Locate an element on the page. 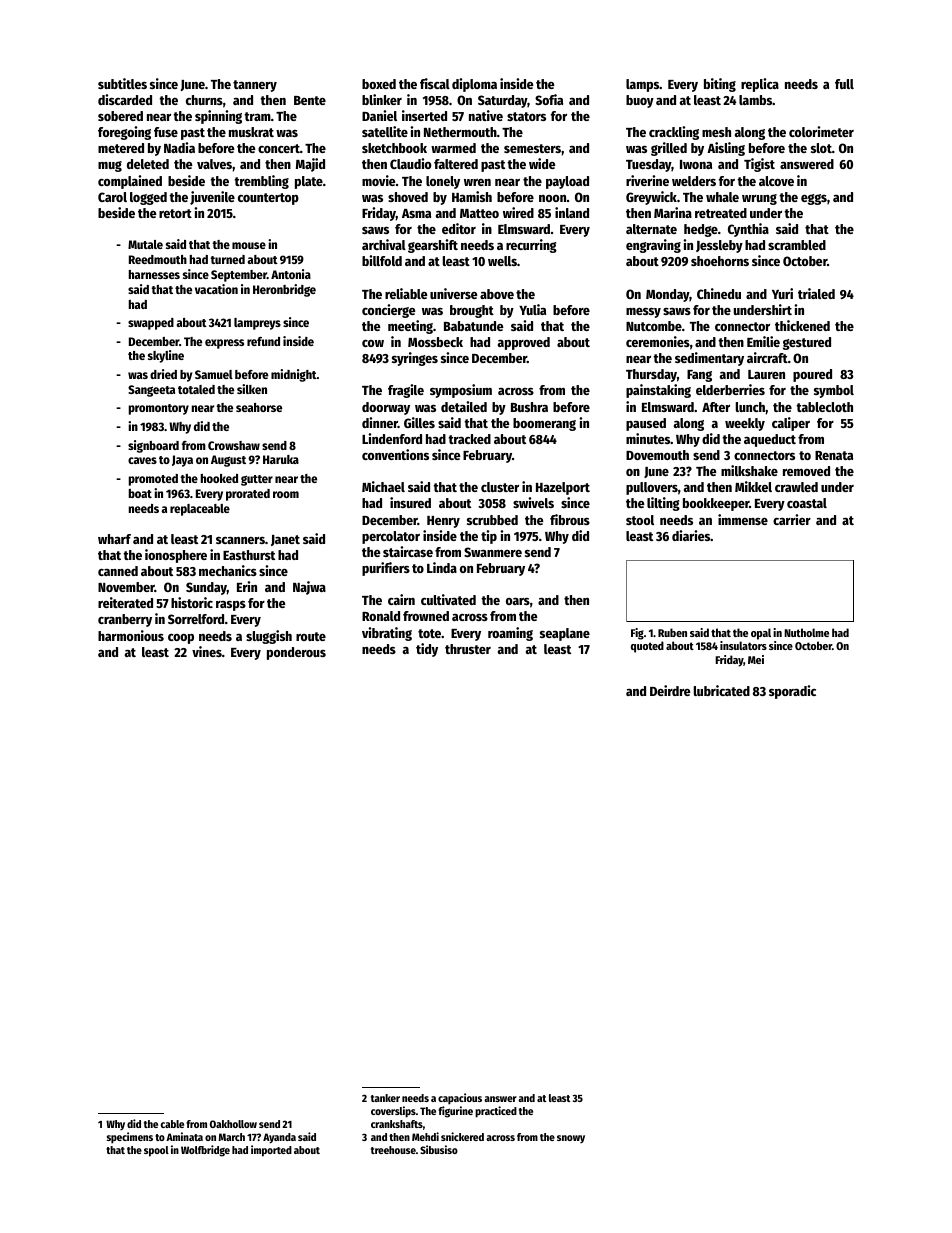 The height and width of the document is (1233, 952). tanker is located at coordinates (385, 1098).
